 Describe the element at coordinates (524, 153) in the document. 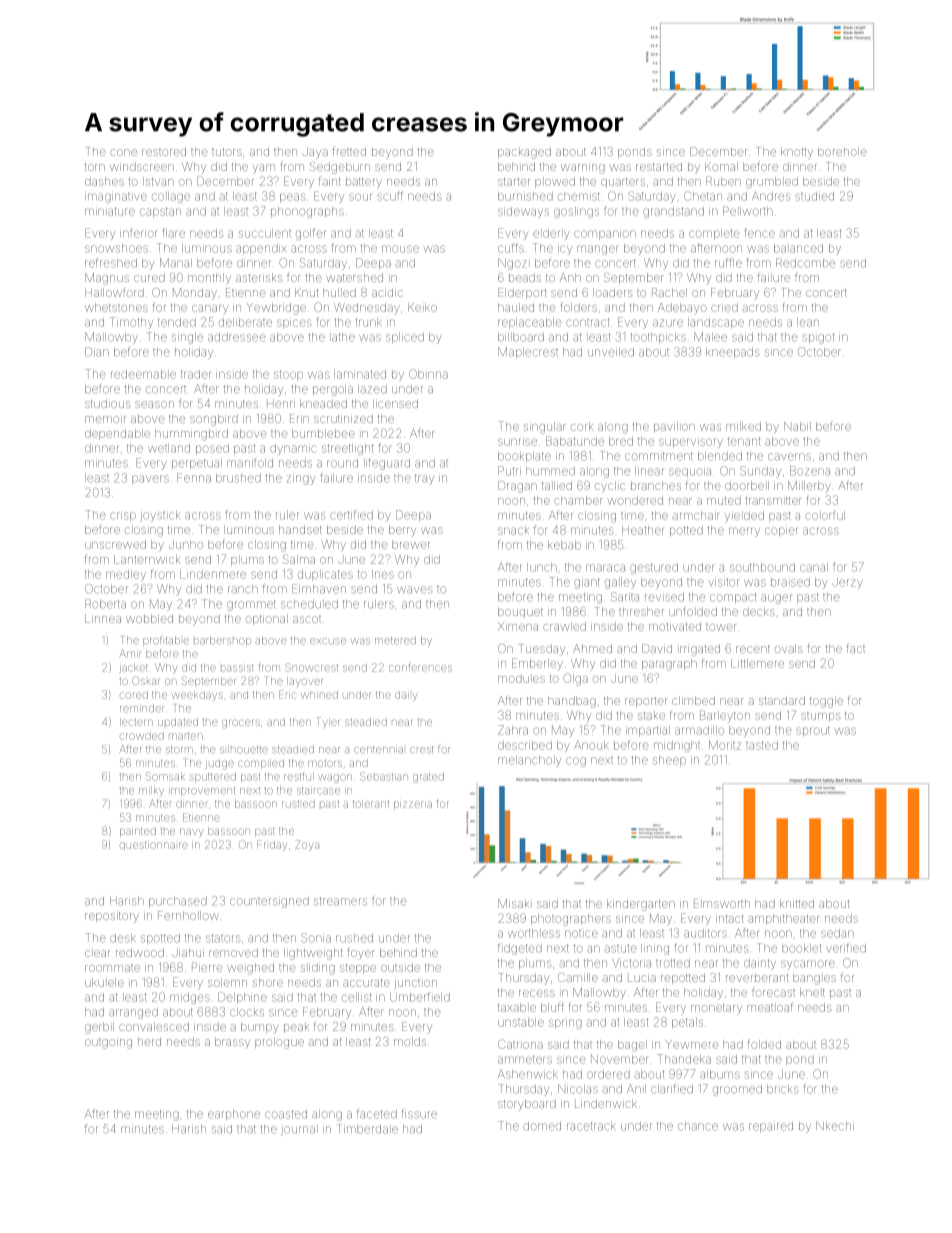

I see `packaged` at that location.
